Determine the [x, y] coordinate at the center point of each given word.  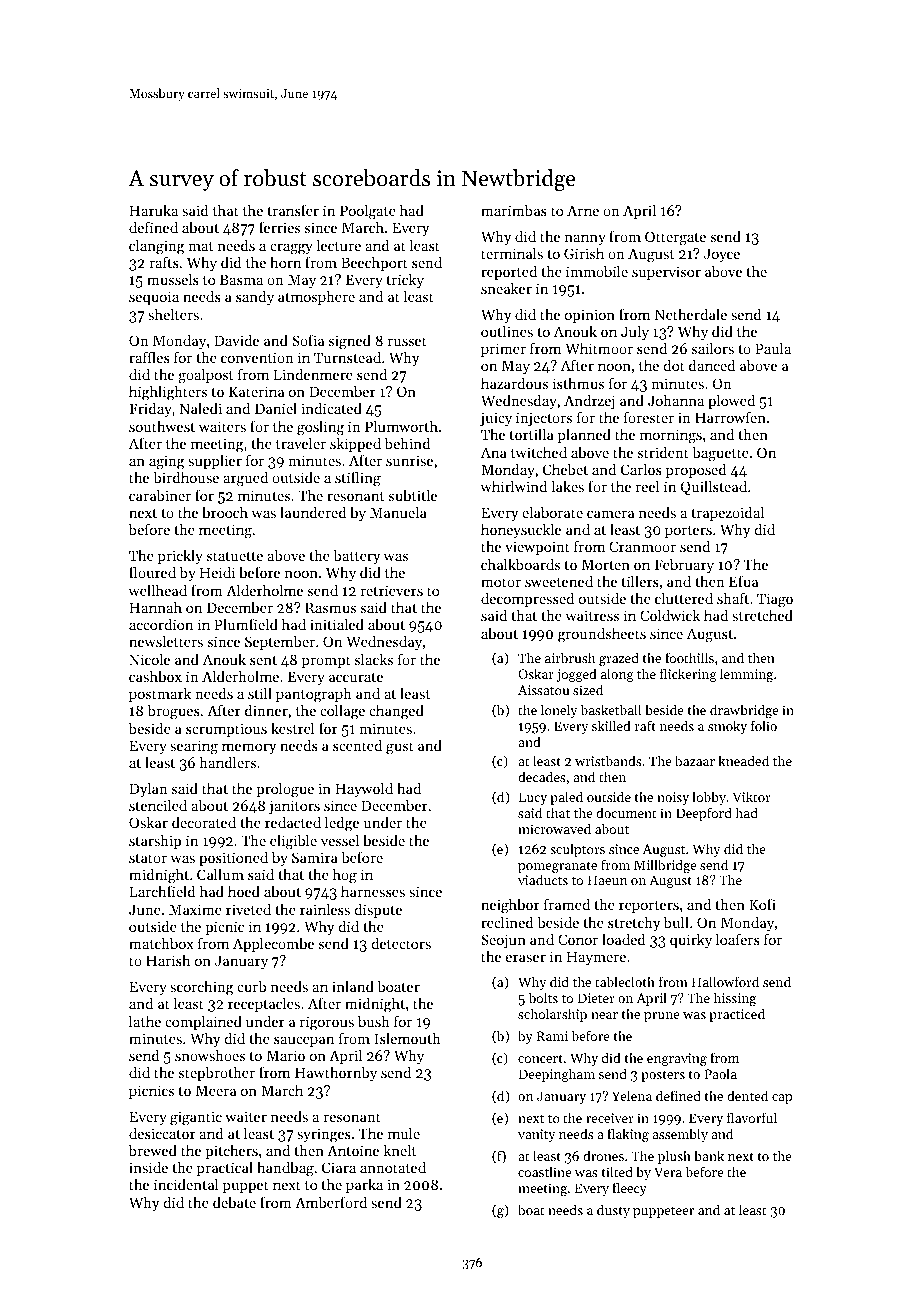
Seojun [503, 941]
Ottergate [675, 238]
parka [364, 1185]
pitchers [231, 1151]
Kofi [762, 904]
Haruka [153, 210]
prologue [285, 790]
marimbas [514, 210]
